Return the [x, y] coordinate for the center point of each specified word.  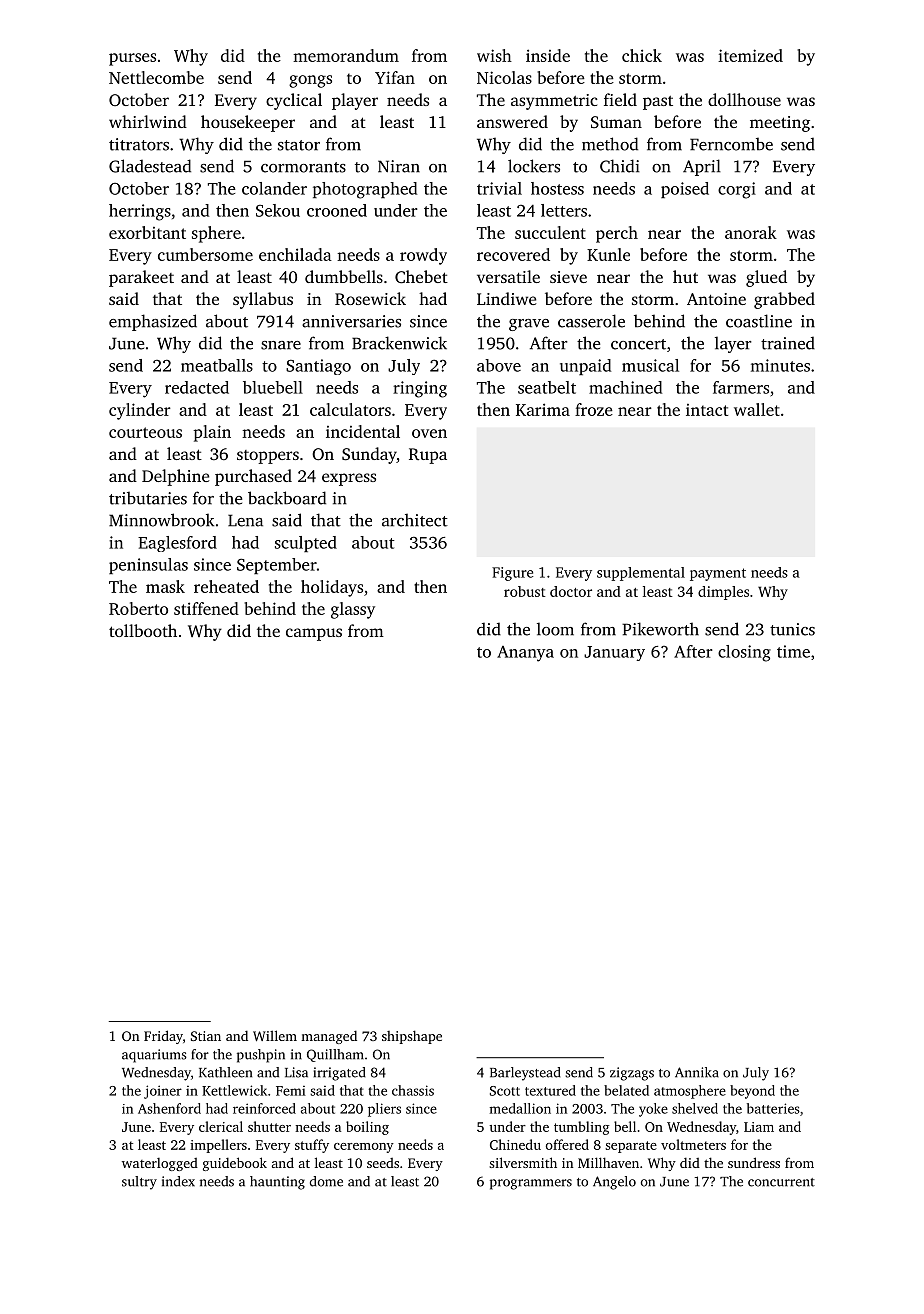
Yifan [395, 77]
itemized [750, 55]
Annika [697, 1072]
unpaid [585, 367]
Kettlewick [234, 1090]
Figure [512, 574]
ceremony [364, 1148]
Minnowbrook [161, 520]
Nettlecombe [156, 77]
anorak [751, 232]
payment [718, 574]
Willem [275, 1035]
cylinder [140, 411]
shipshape [412, 1037]
